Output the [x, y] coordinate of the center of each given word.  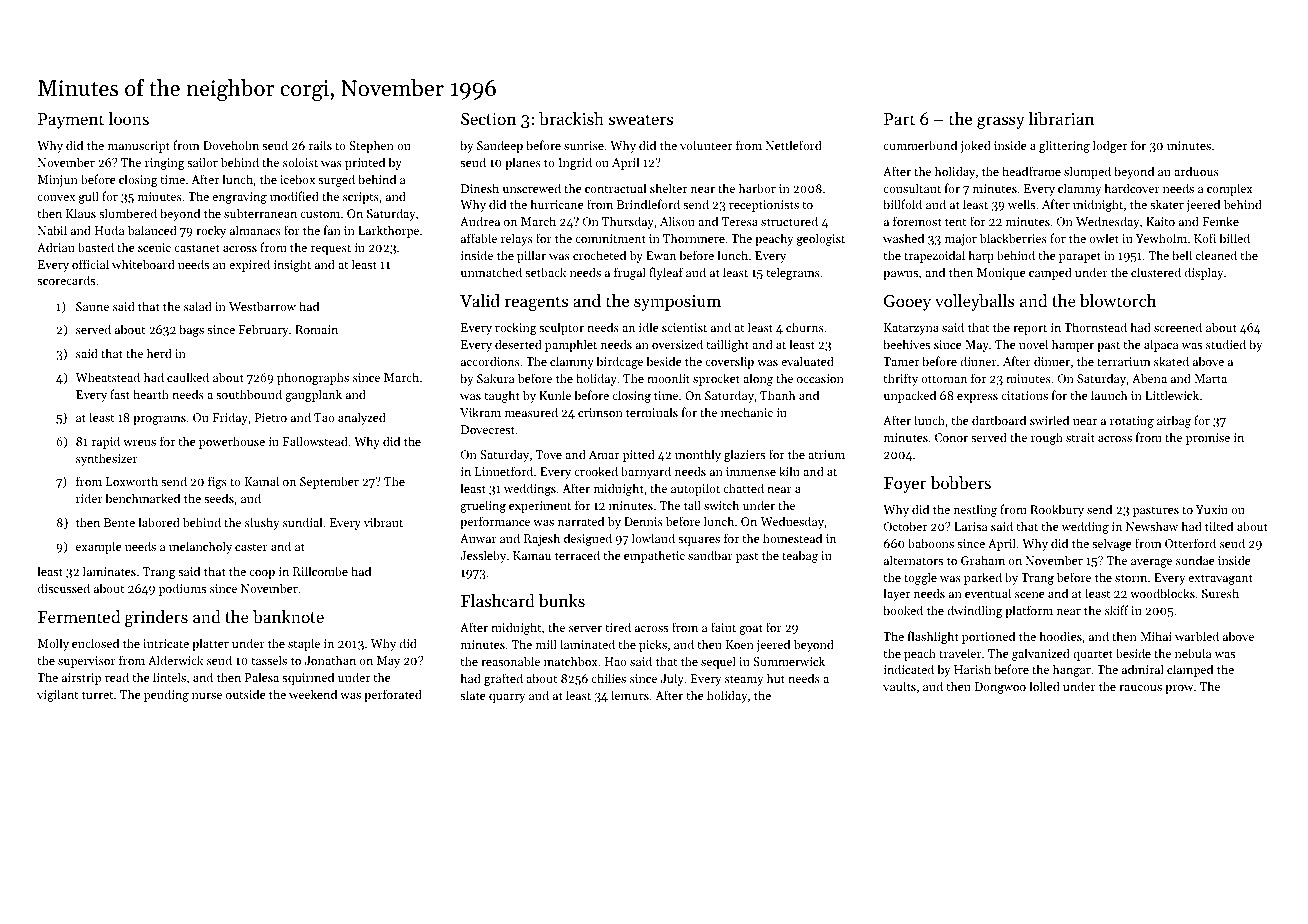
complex [1230, 189]
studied [1226, 344]
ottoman [944, 379]
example [99, 547]
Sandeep [500, 146]
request [331, 249]
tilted [1219, 526]
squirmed [308, 678]
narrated [581, 521]
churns [805, 327]
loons [128, 118]
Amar [604, 454]
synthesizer [107, 459]
